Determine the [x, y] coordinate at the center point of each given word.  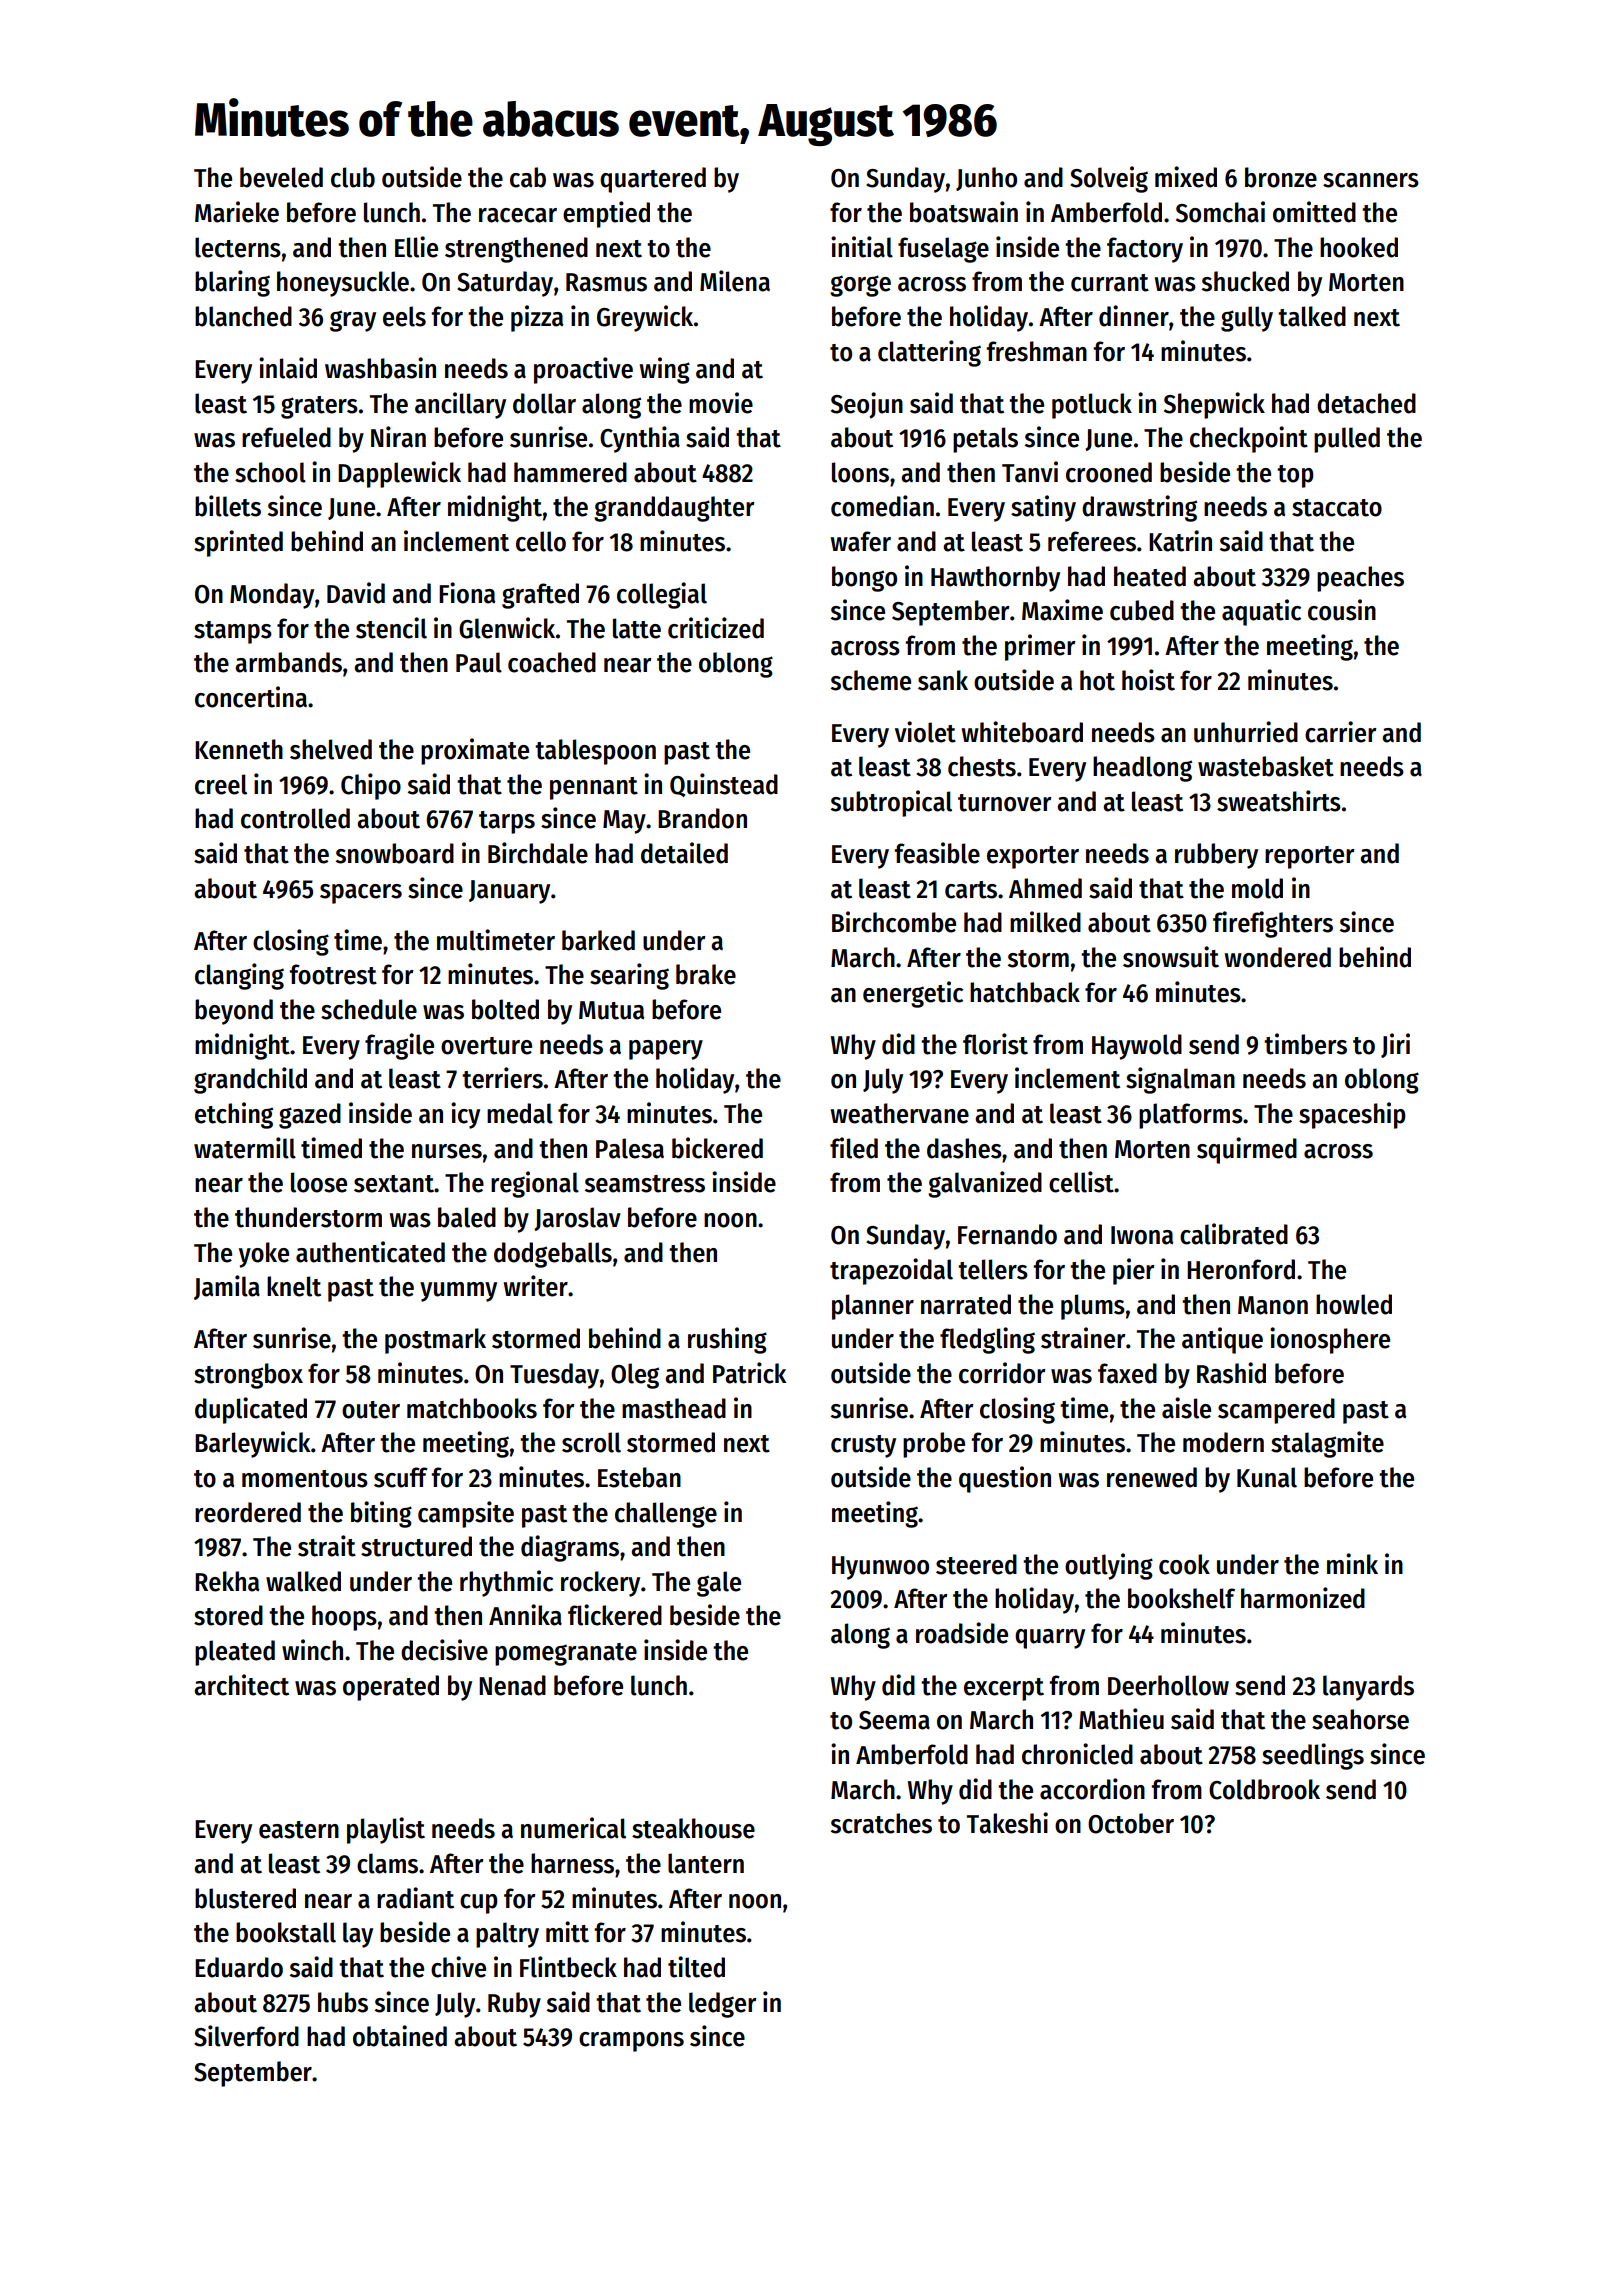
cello [541, 541]
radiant [415, 1898]
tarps [507, 822]
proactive [583, 370]
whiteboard [1022, 732]
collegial [662, 595]
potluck [1092, 406]
